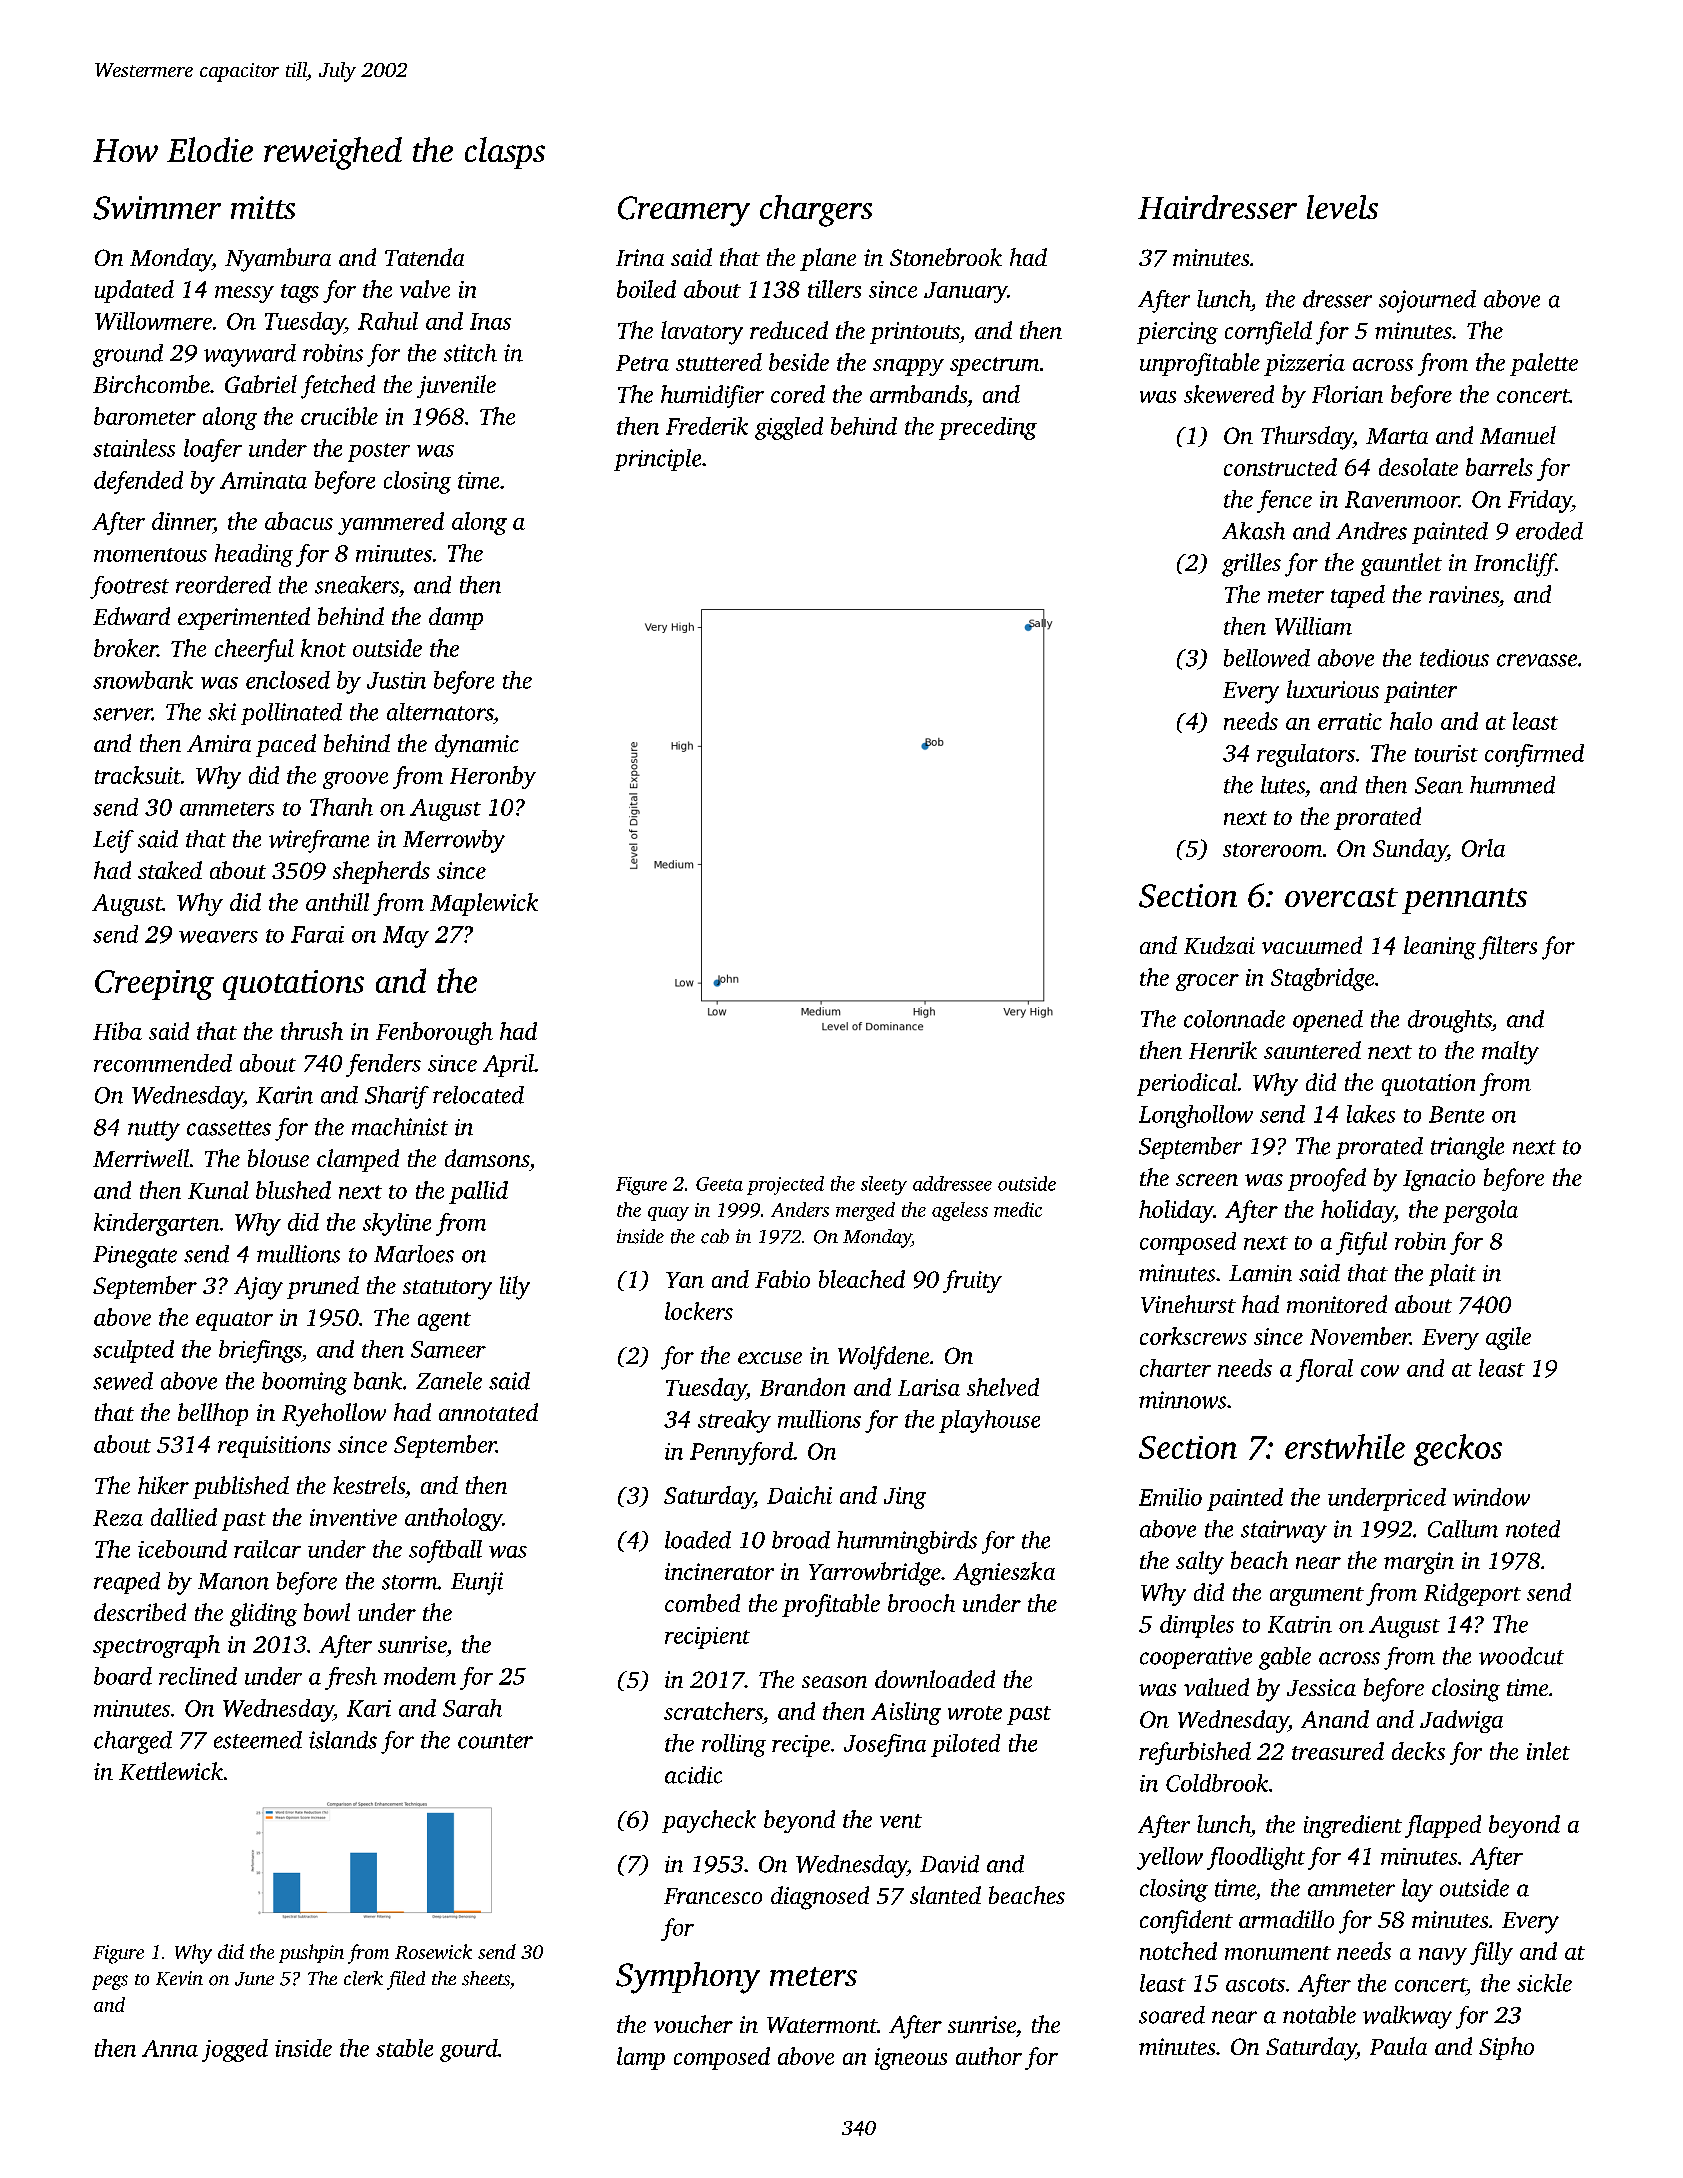 The height and width of the document is (2178, 1683). I want to click on printouts, so click(915, 333).
